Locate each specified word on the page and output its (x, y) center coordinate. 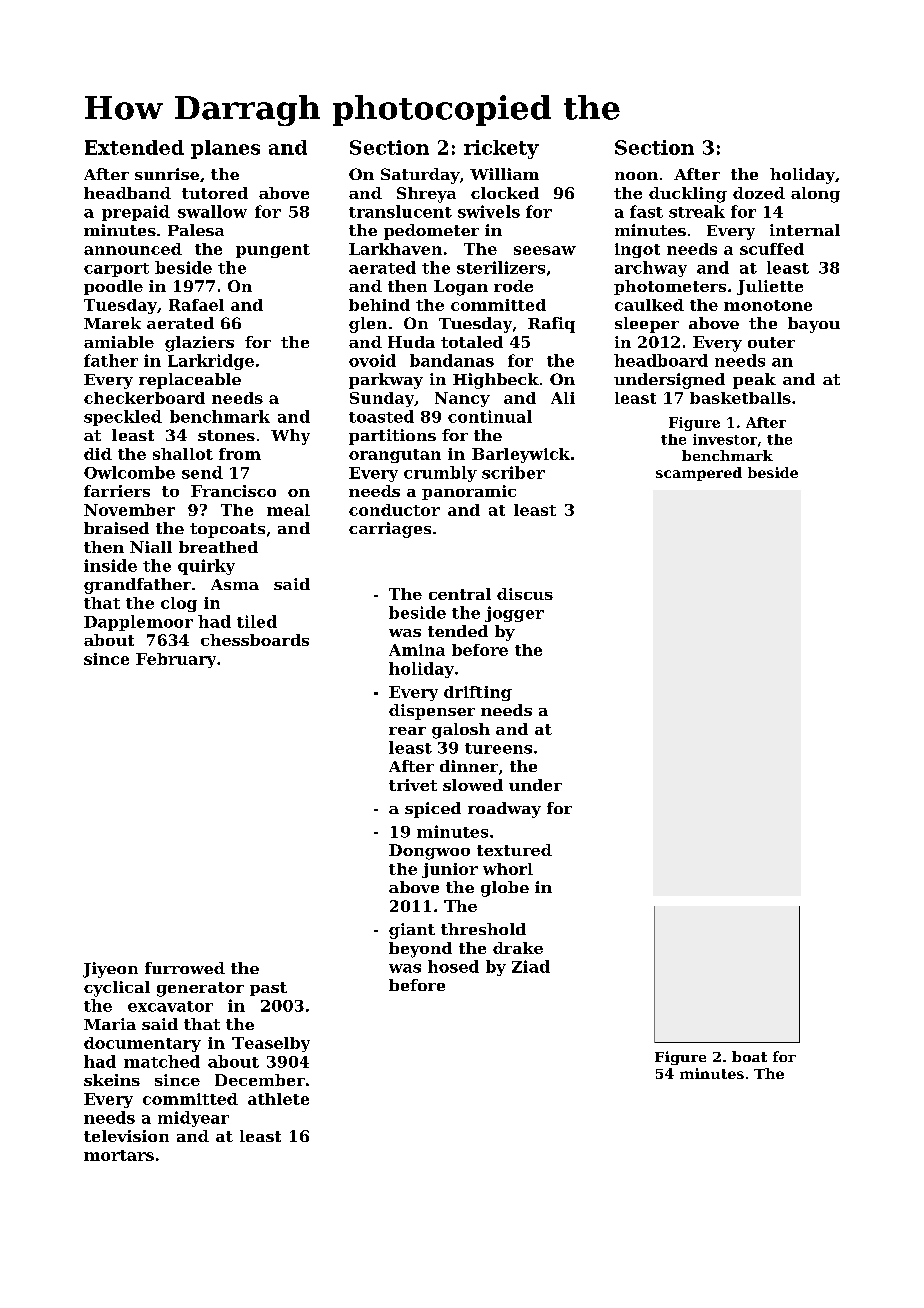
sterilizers (501, 267)
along (815, 195)
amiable (119, 342)
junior (450, 870)
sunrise (167, 174)
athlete (278, 1099)
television (126, 1136)
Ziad (531, 966)
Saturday (420, 176)
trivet (413, 785)
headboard (661, 360)
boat (749, 1056)
